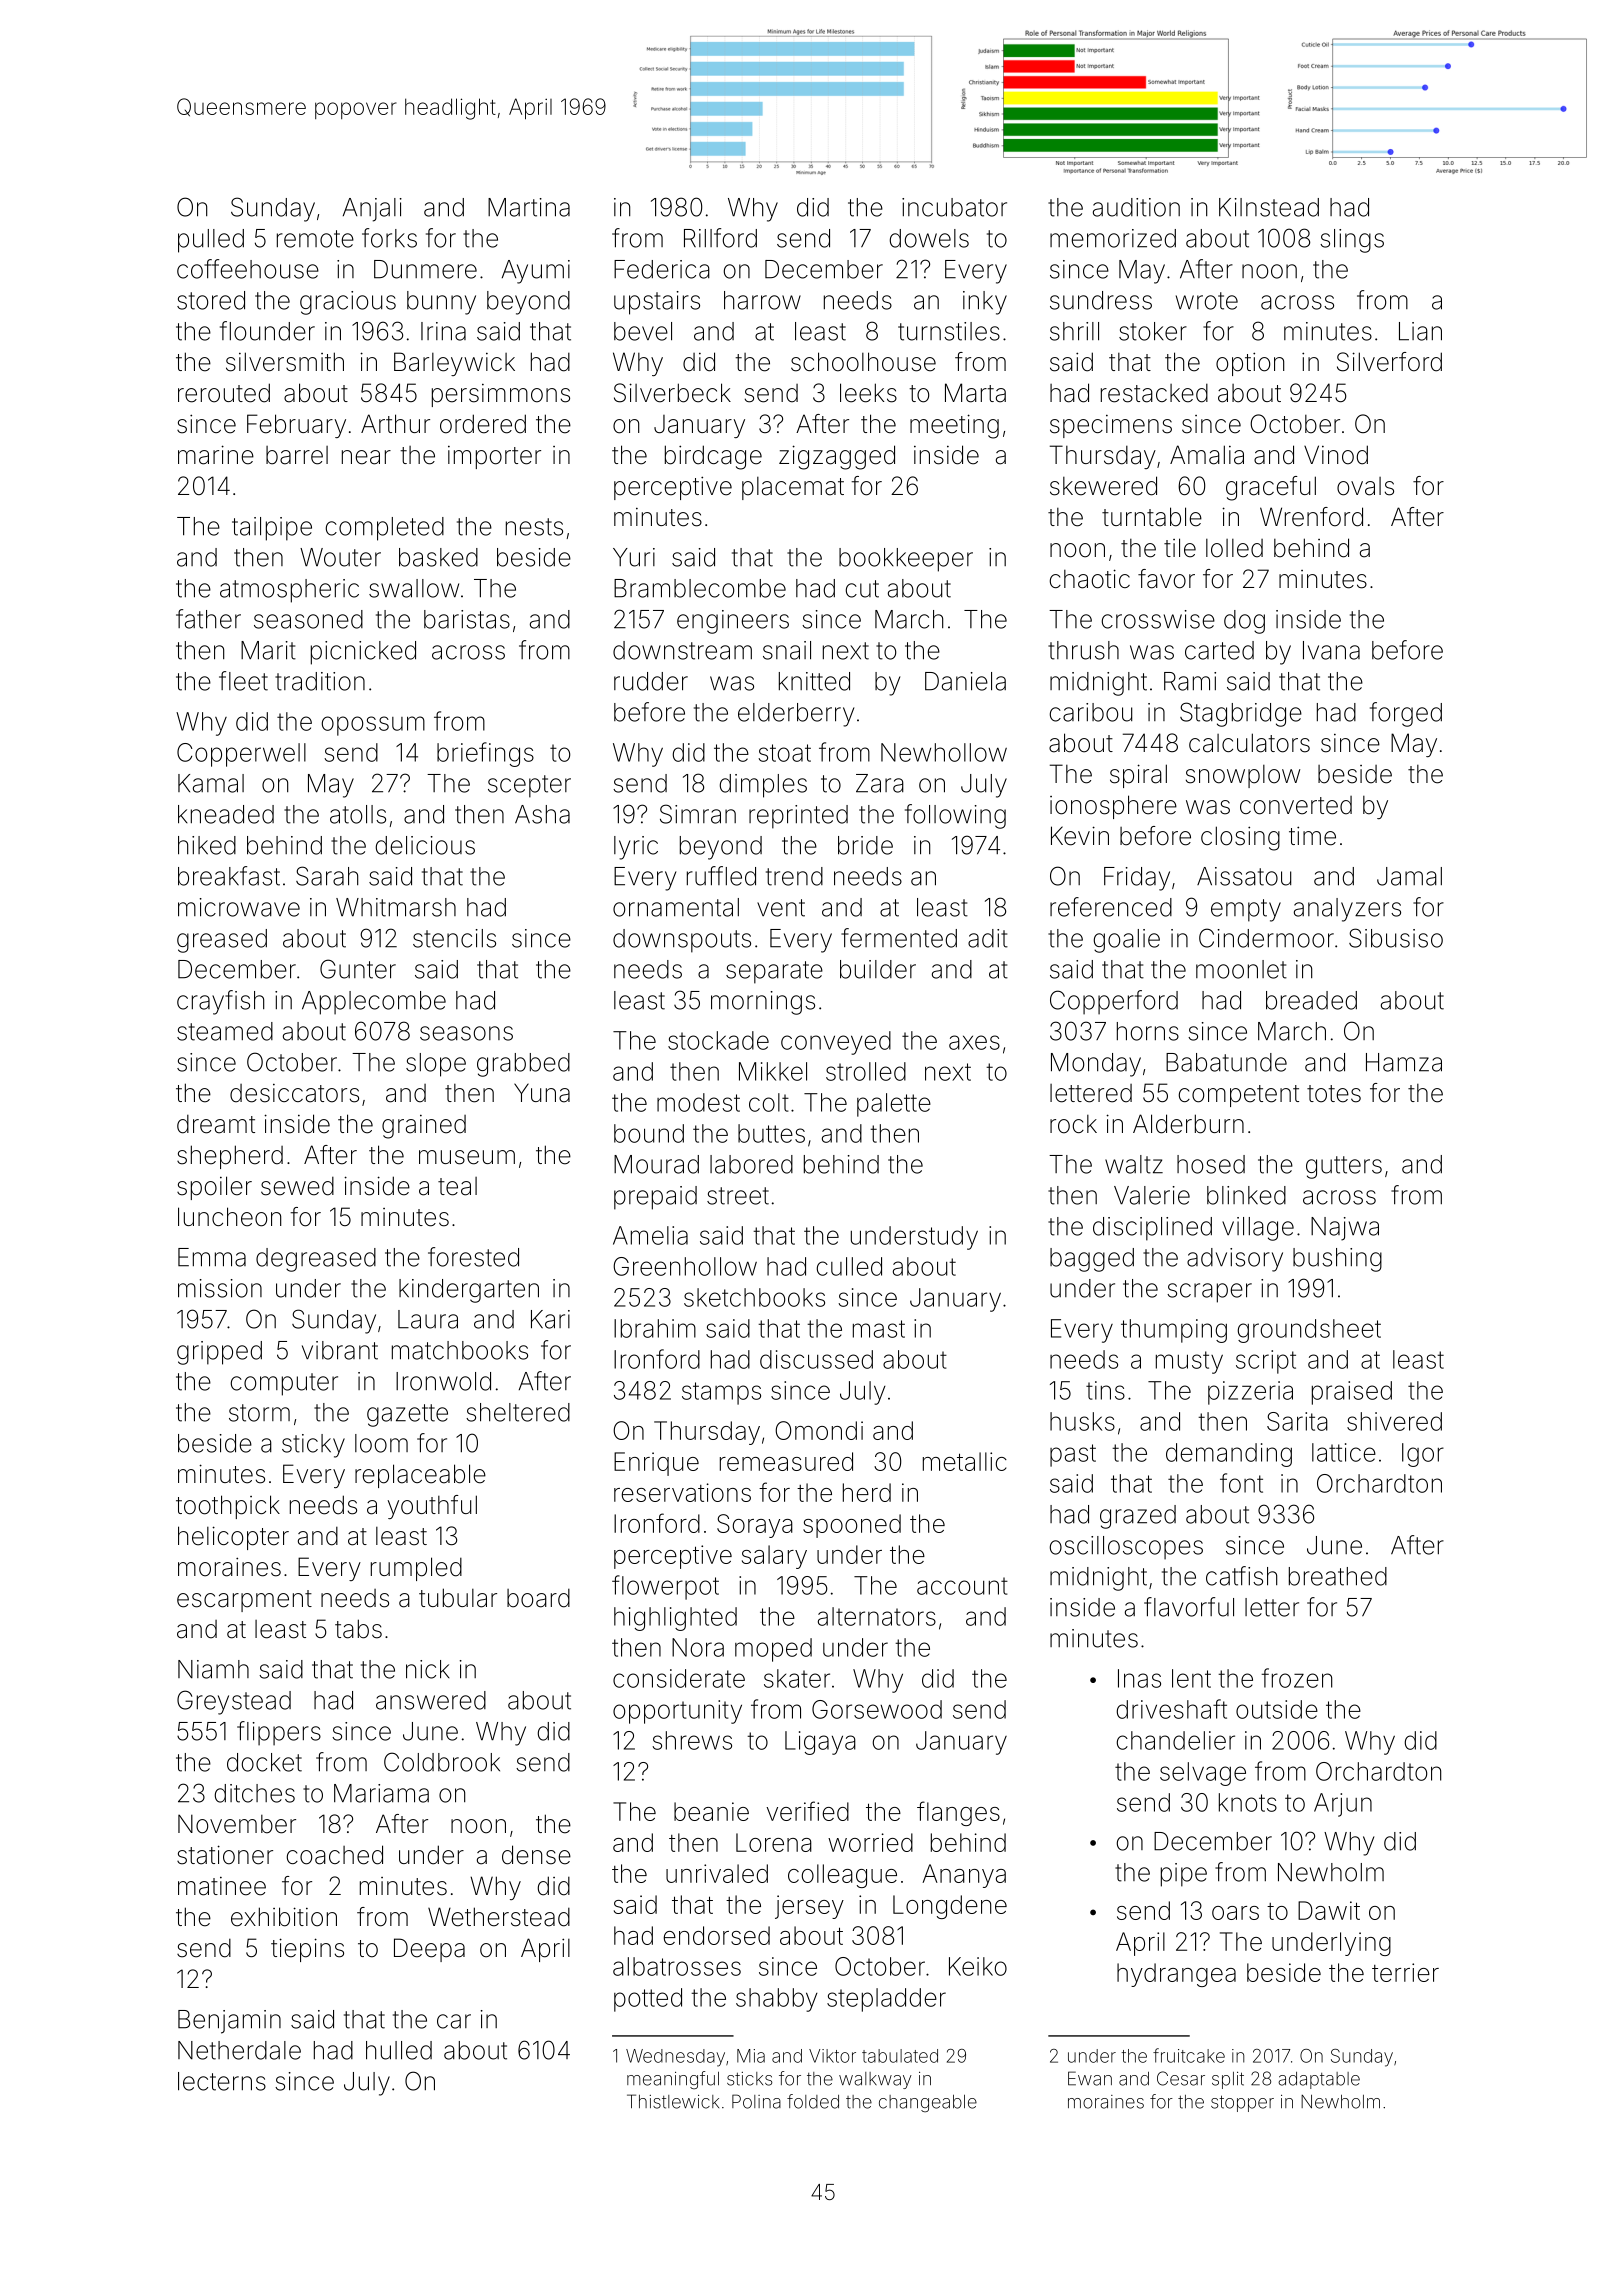 This screenshot has height=2292, width=1620. Describe the element at coordinates (682, 941) in the screenshot. I see `downspouts` at that location.
